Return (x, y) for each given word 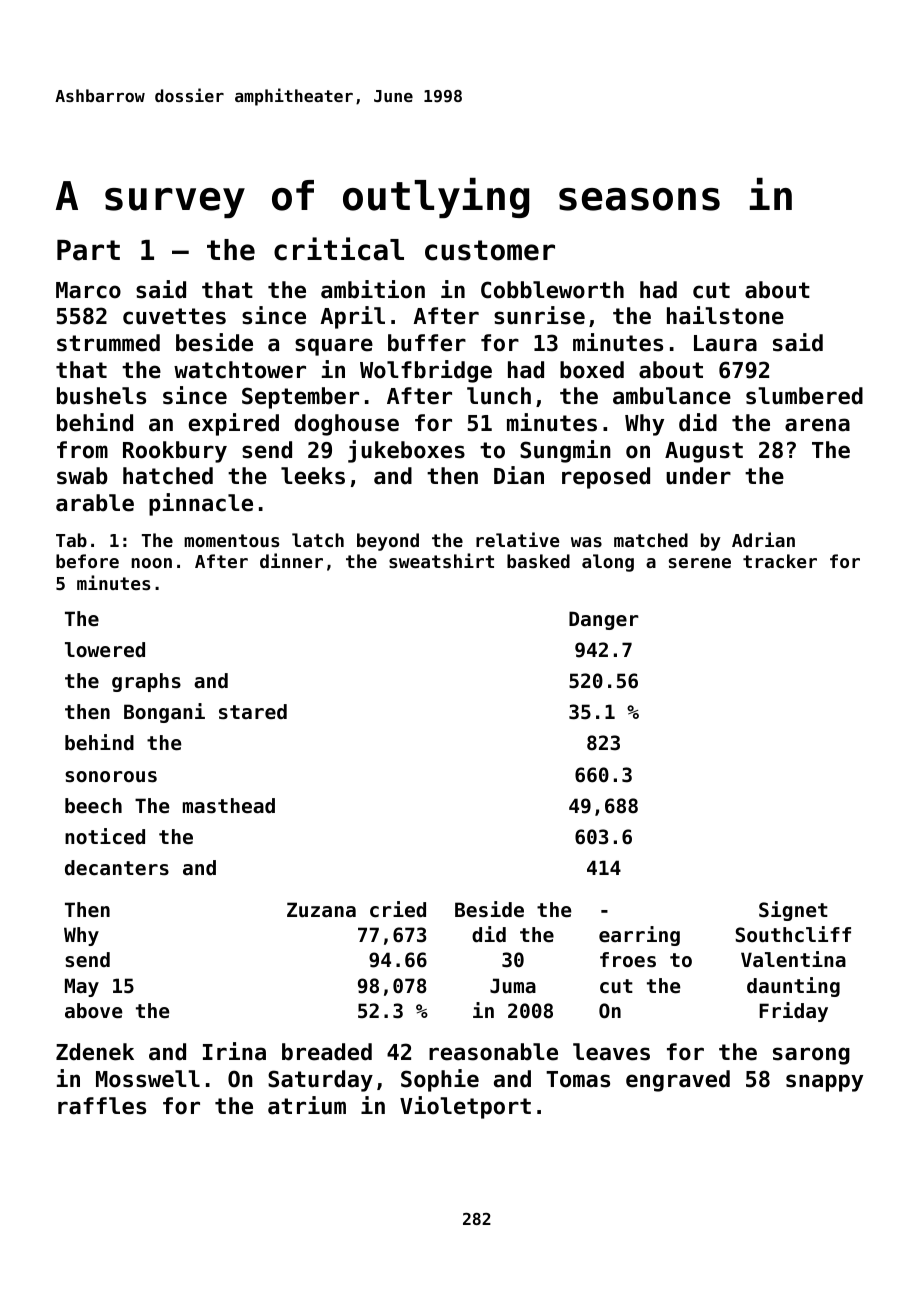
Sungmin (565, 451)
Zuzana (321, 910)
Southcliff (793, 934)
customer (490, 250)
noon (151, 563)
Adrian (763, 539)
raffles (102, 1106)
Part (88, 250)
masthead (229, 806)
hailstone (725, 315)
